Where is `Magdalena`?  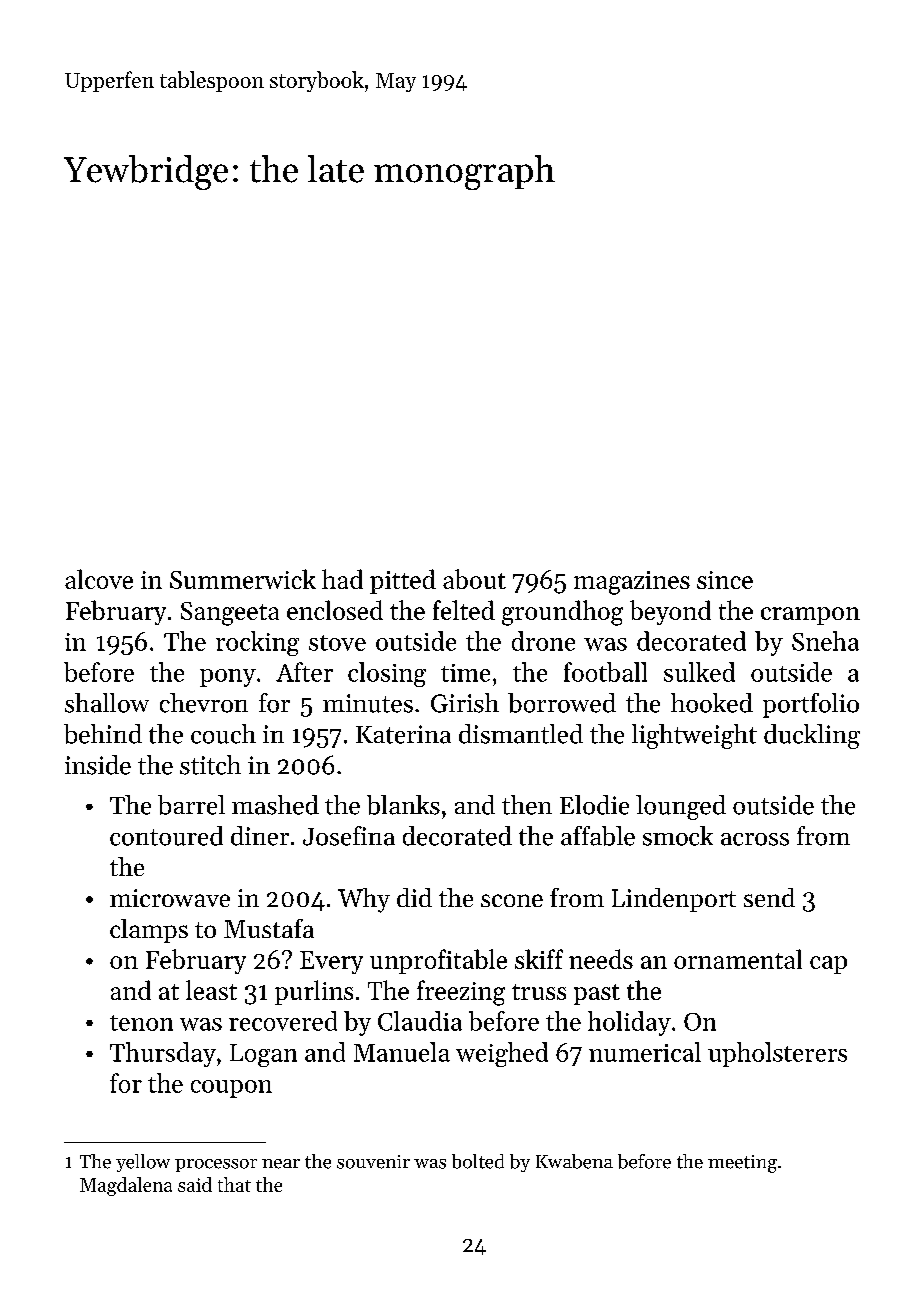 Magdalena is located at coordinates (126, 1186).
